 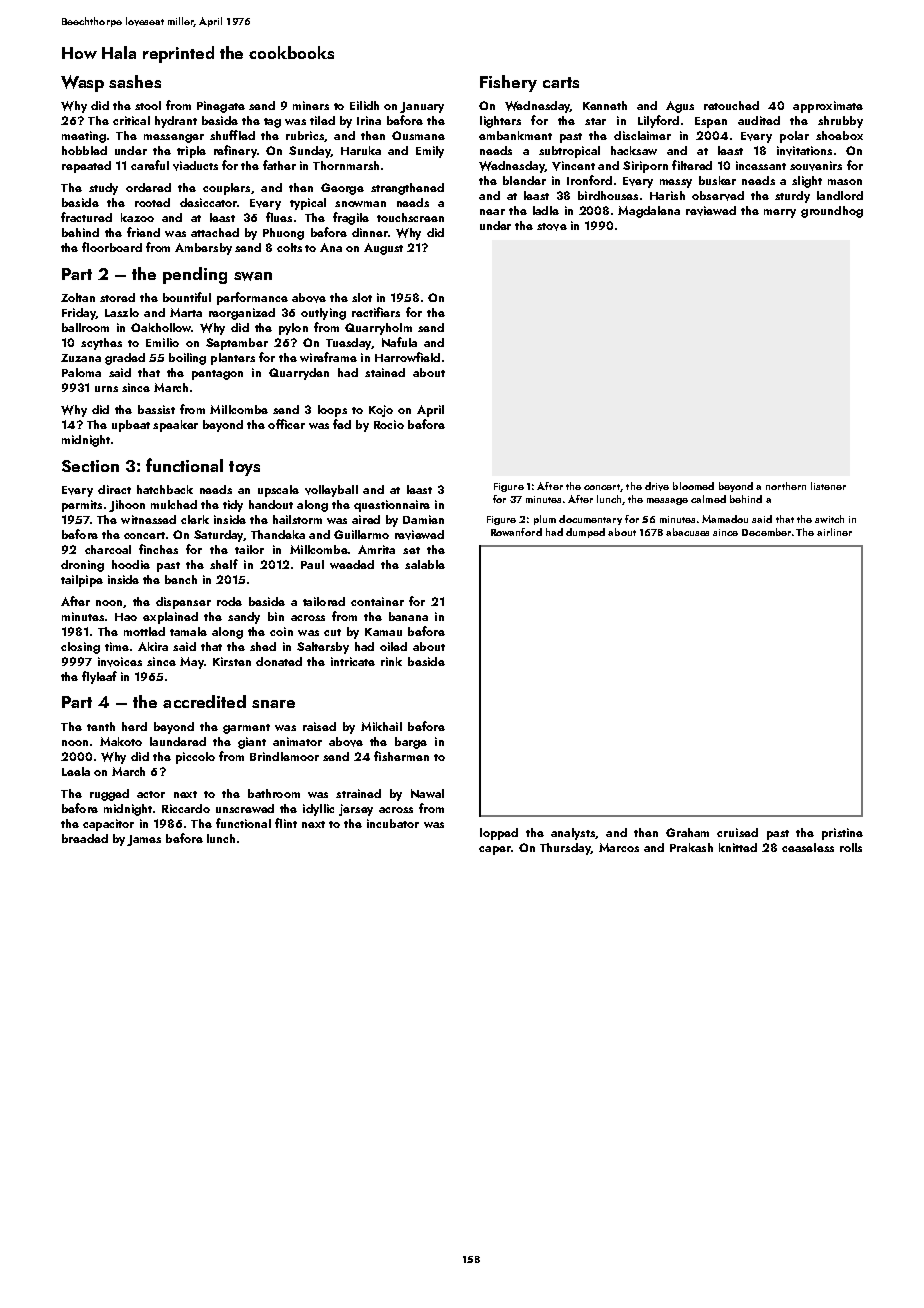 What do you see at coordinates (86, 217) in the screenshot?
I see `fractured` at bounding box center [86, 217].
